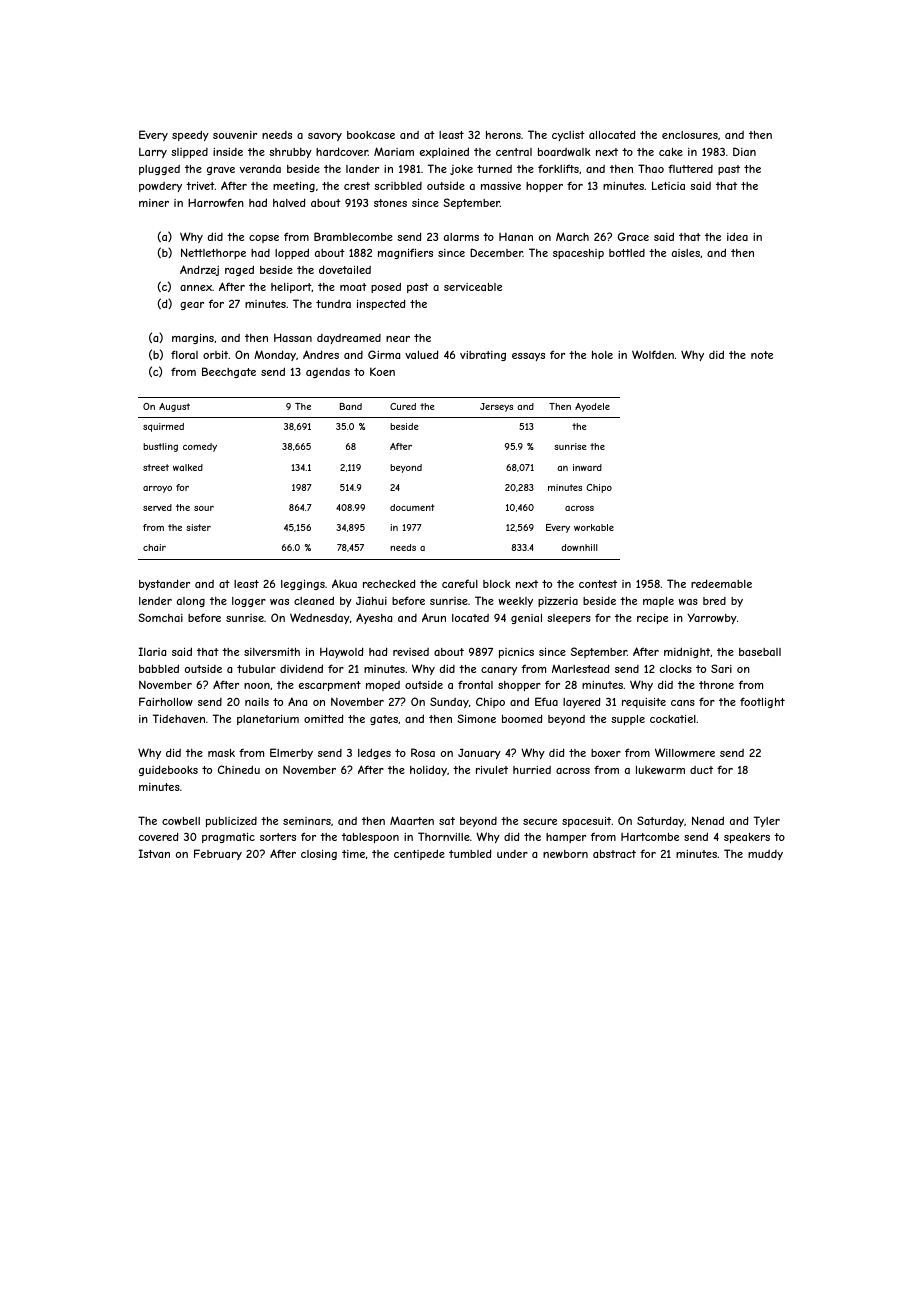 The height and width of the image is (1314, 924). What do you see at coordinates (218, 854) in the image?
I see `February` at bounding box center [218, 854].
